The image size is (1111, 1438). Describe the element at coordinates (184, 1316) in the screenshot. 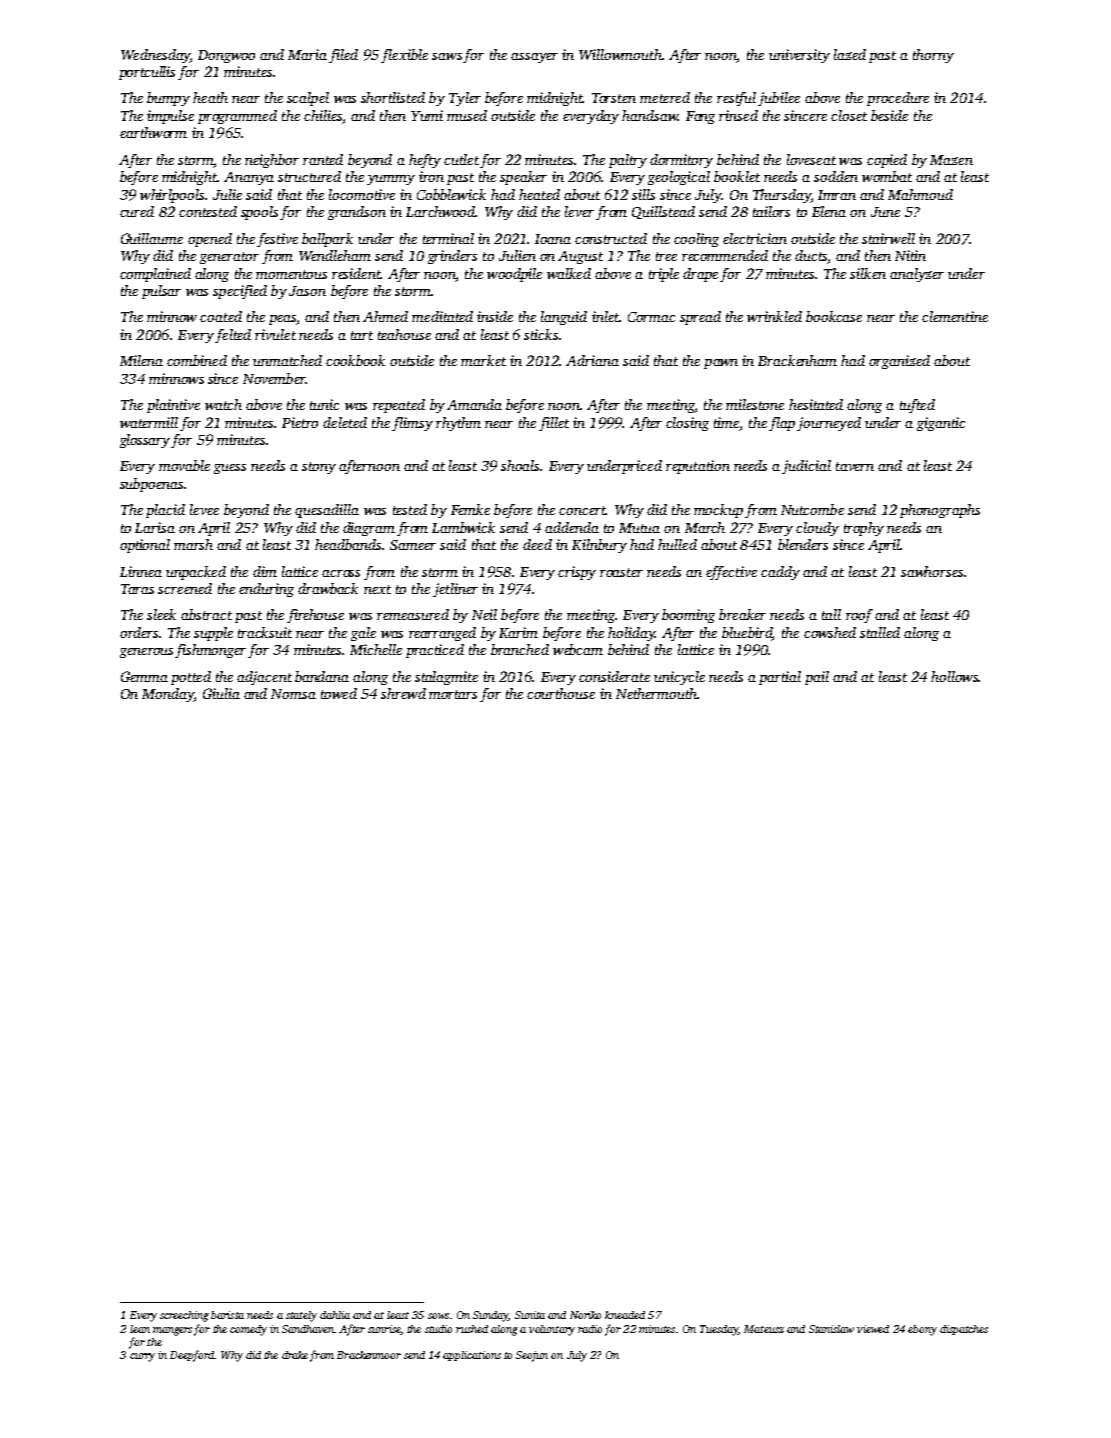

I see `screeching` at that location.
